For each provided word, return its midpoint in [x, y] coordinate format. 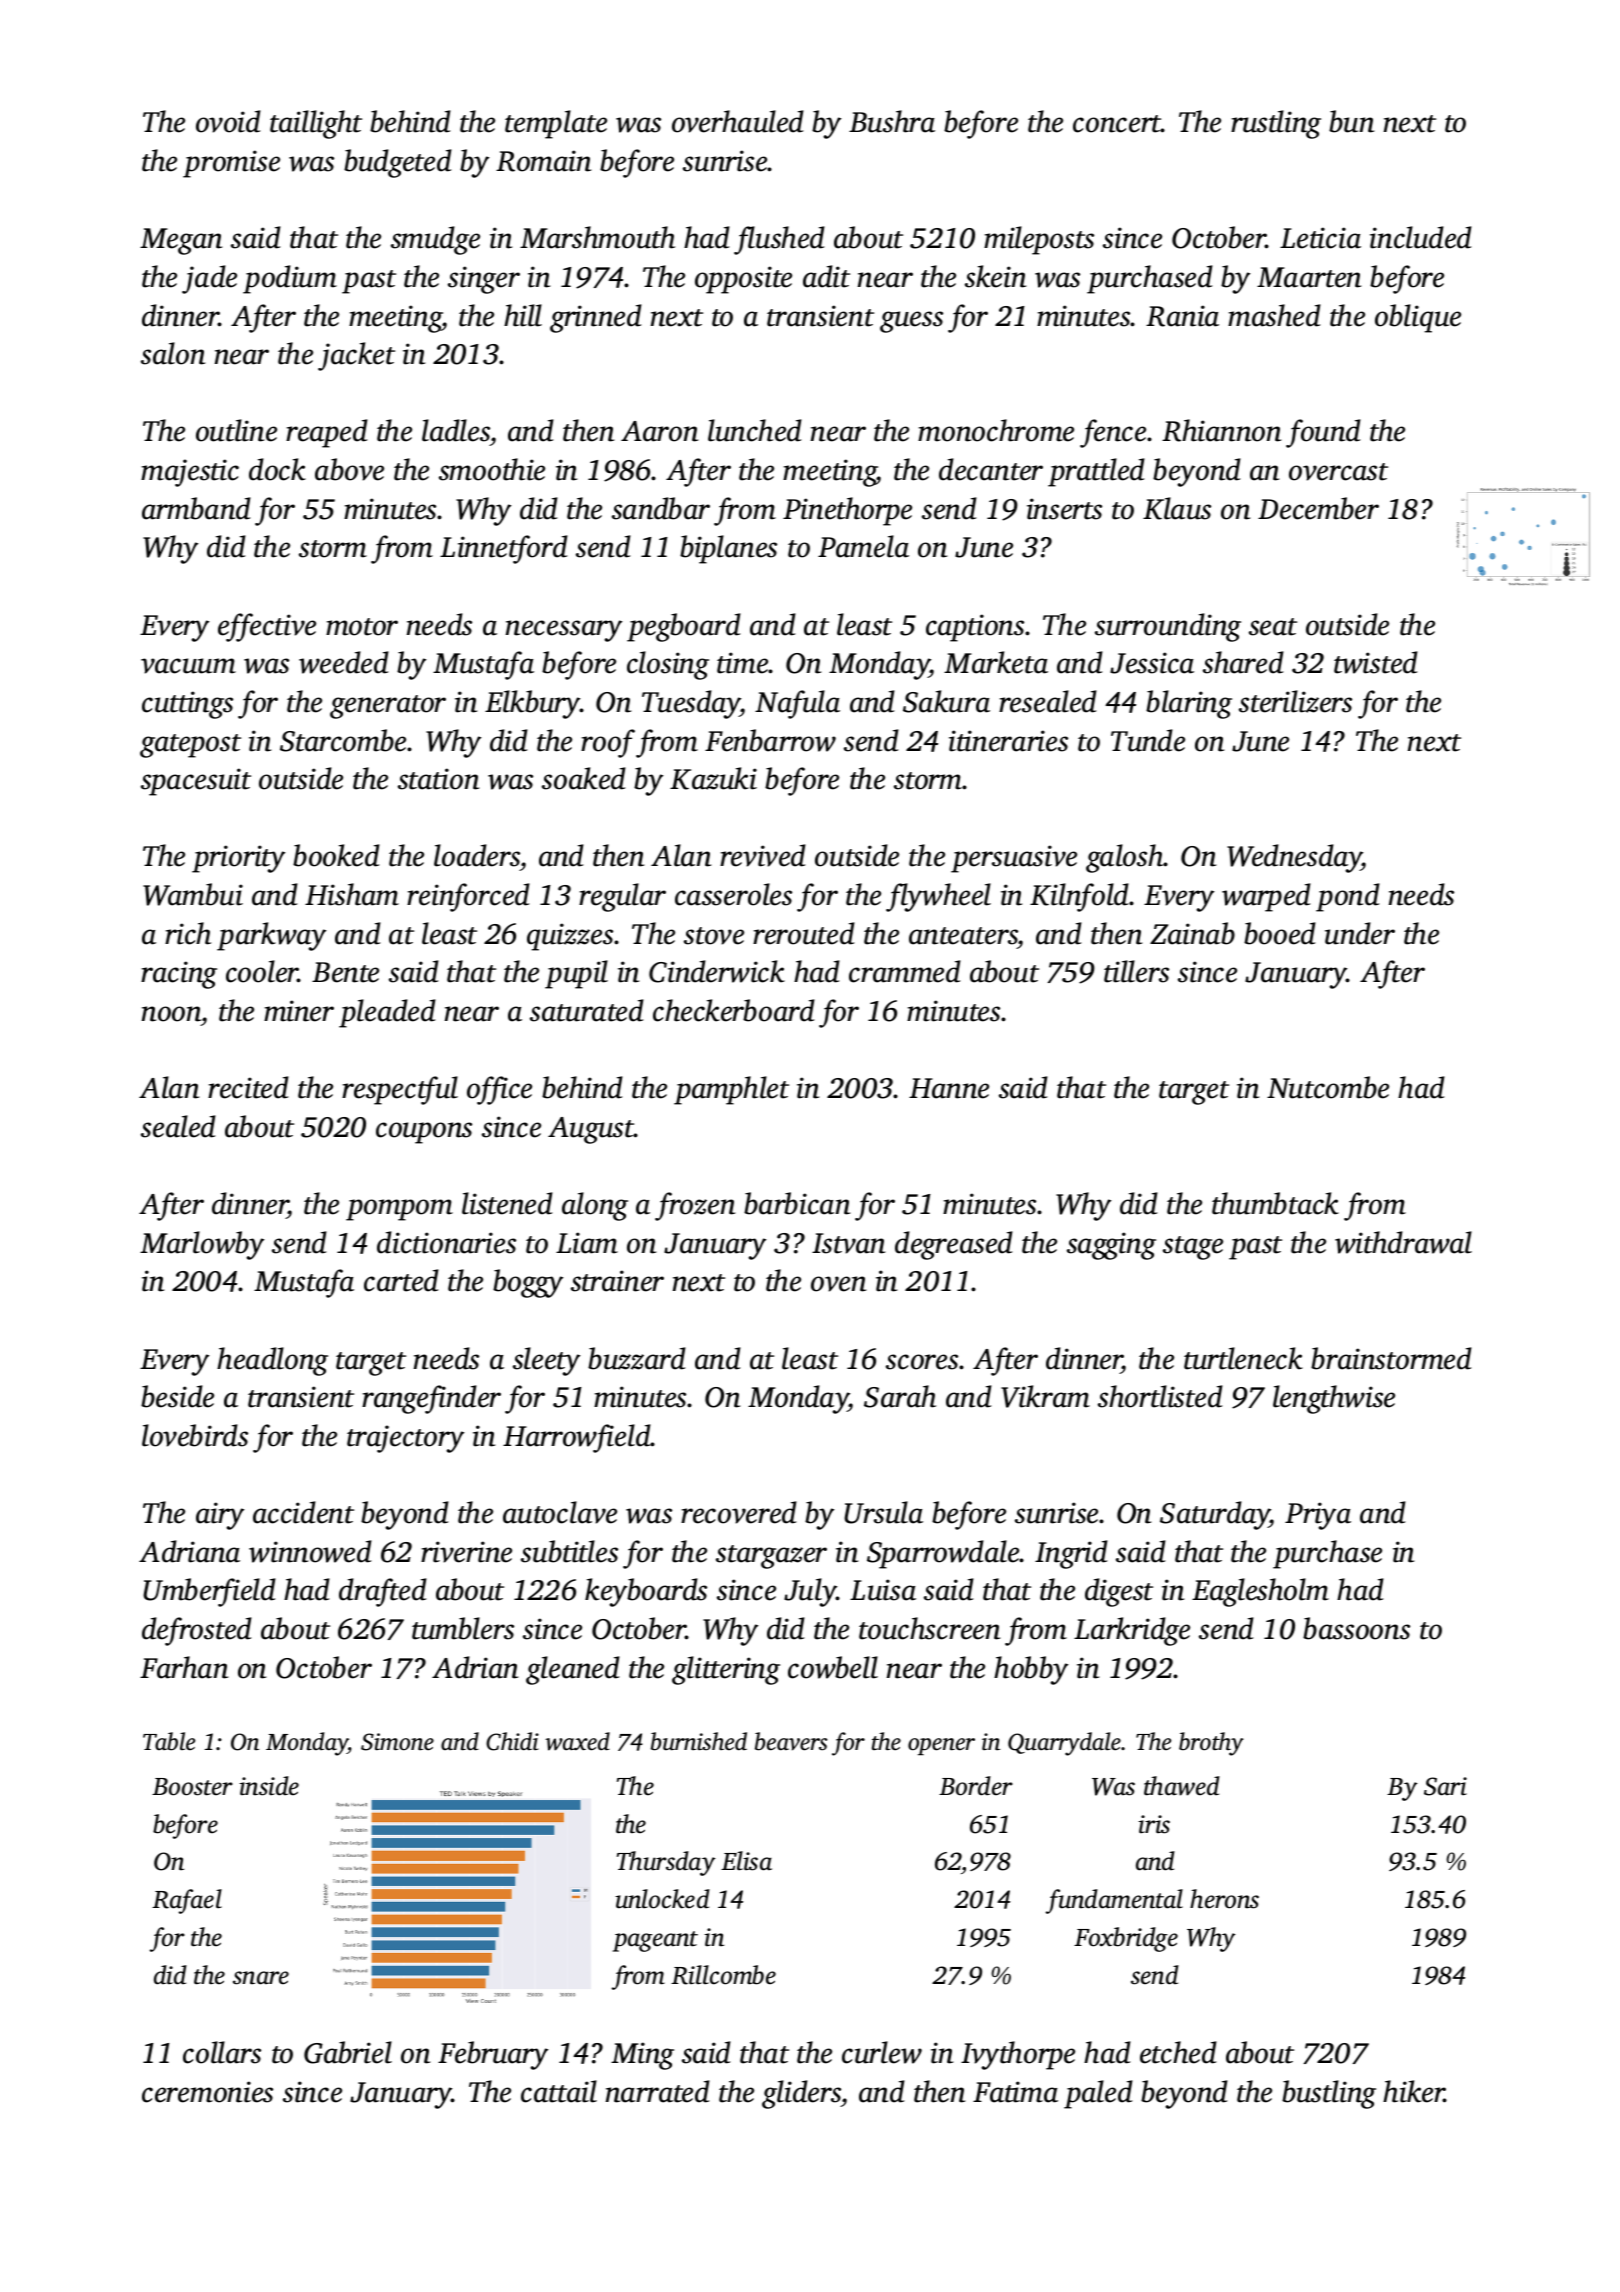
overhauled [738, 121]
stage [1193, 1248]
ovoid [228, 121]
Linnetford [504, 549]
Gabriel [348, 2052]
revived [763, 855]
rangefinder [431, 1399]
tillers [1136, 971]
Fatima [1015, 2092]
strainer [617, 1281]
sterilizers [1295, 701]
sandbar [661, 508]
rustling [1276, 124]
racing [179, 975]
